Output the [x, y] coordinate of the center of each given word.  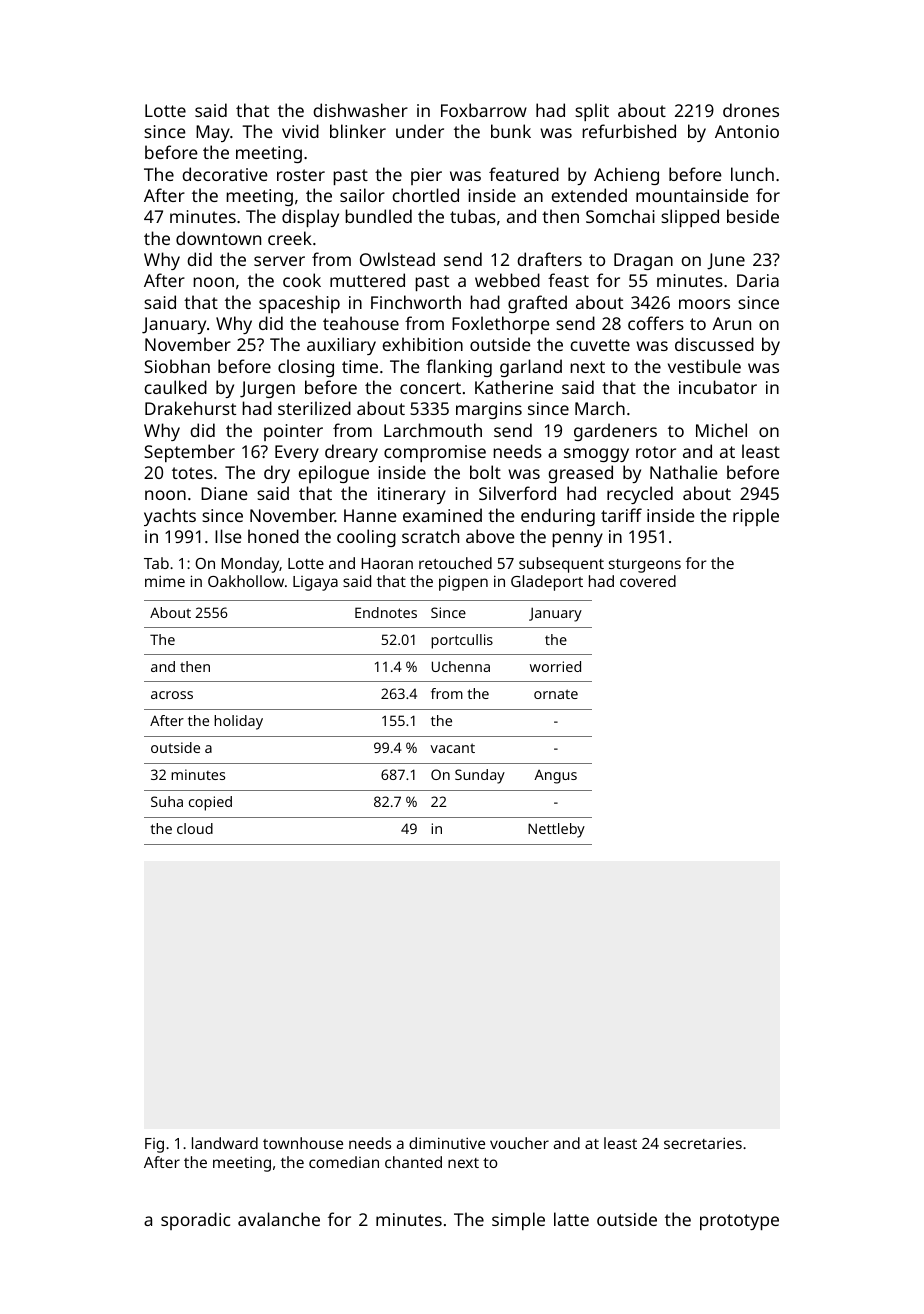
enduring [558, 517]
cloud [195, 828]
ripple [756, 517]
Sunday [480, 776]
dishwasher [360, 110]
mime [165, 581]
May [213, 133]
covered [648, 581]
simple [518, 1221]
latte [571, 1219]
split [592, 112]
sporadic [195, 1221]
